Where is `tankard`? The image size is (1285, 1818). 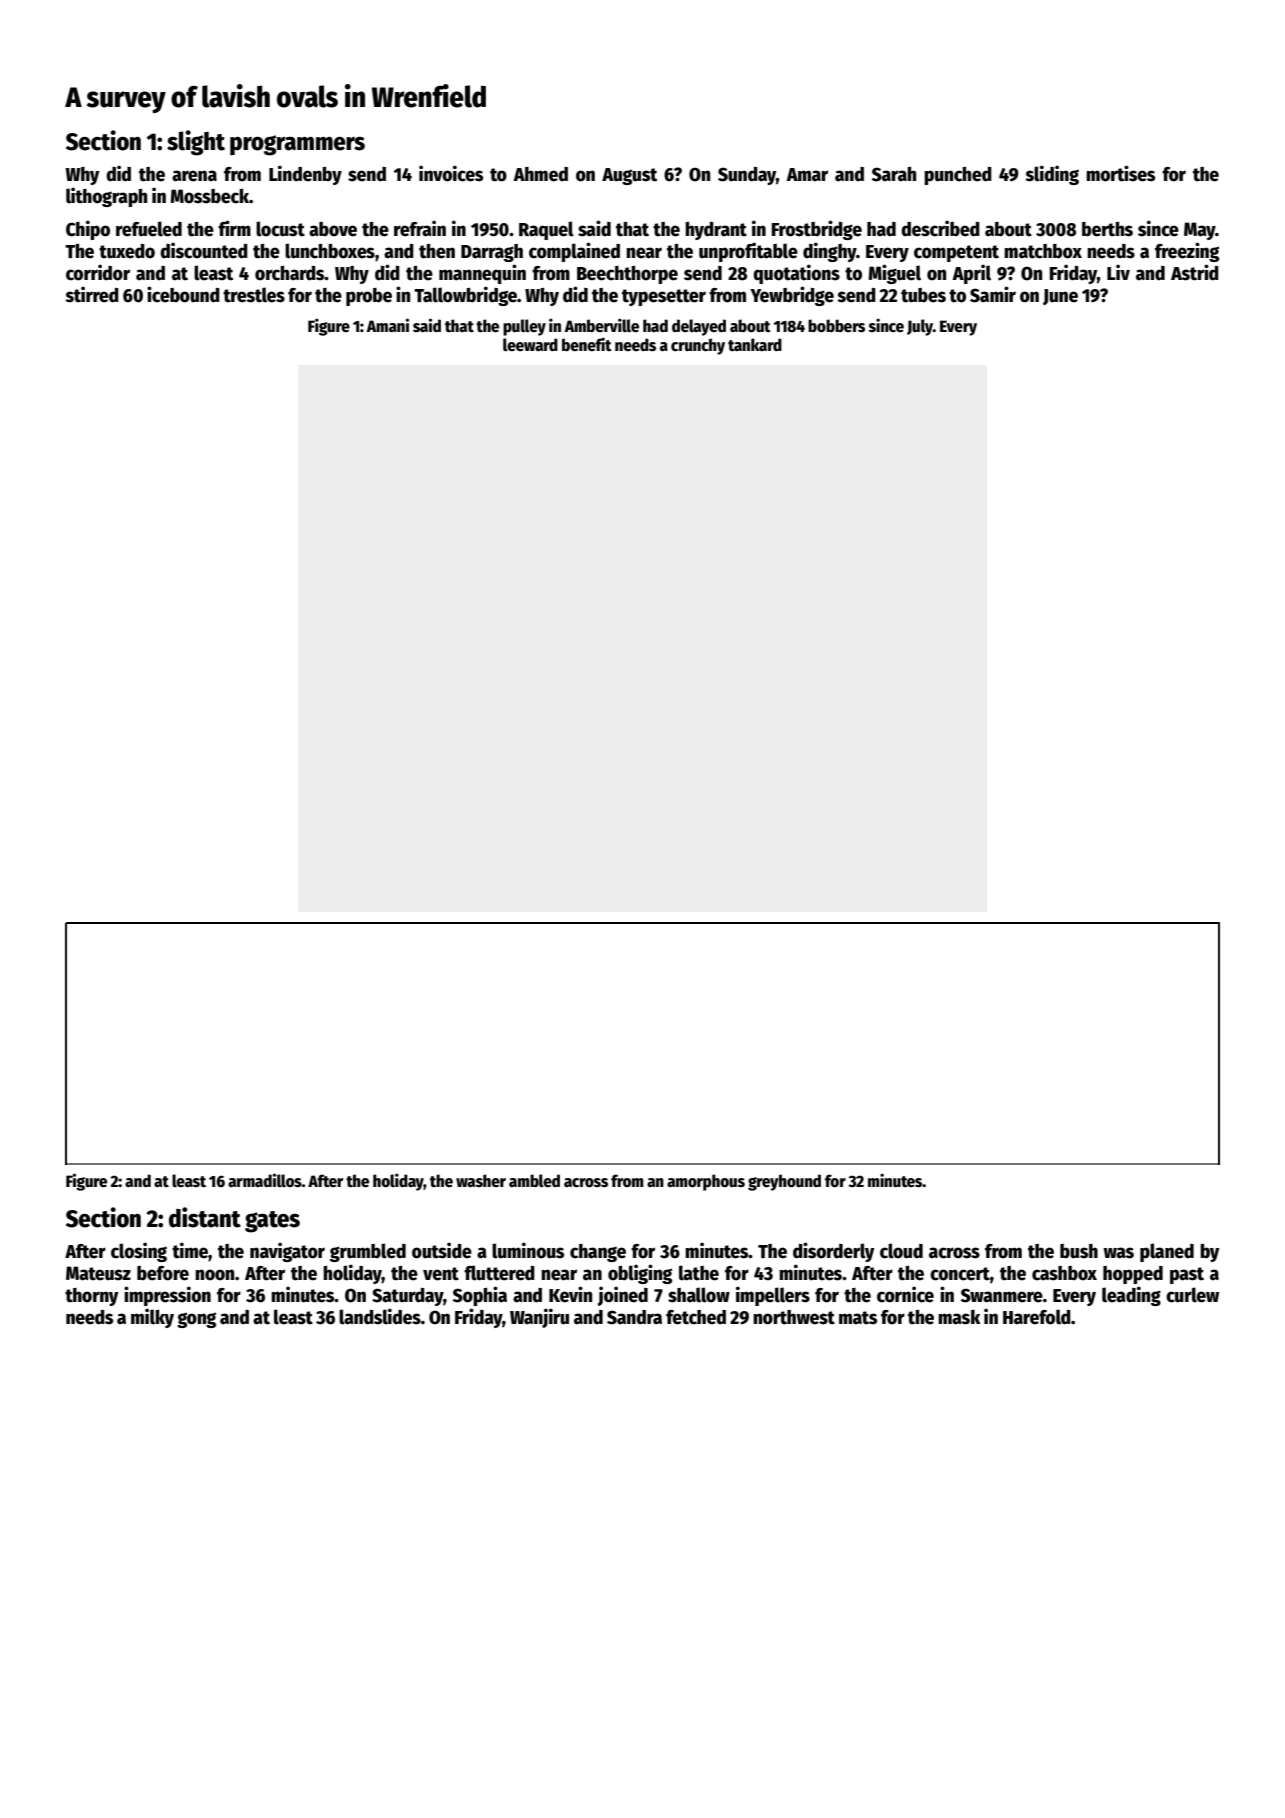
tankard is located at coordinates (755, 344).
